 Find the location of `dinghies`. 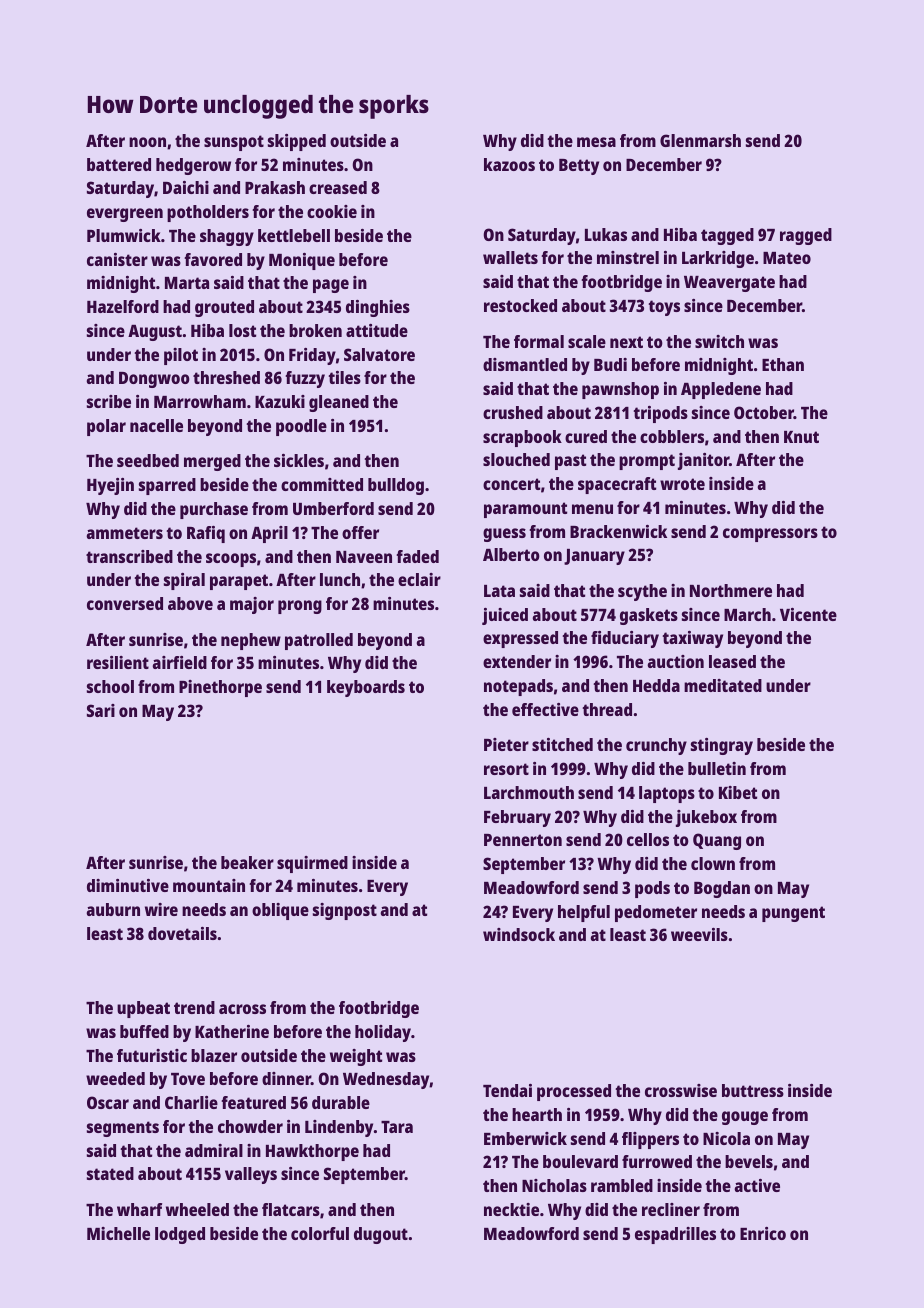

dinghies is located at coordinates (378, 308).
